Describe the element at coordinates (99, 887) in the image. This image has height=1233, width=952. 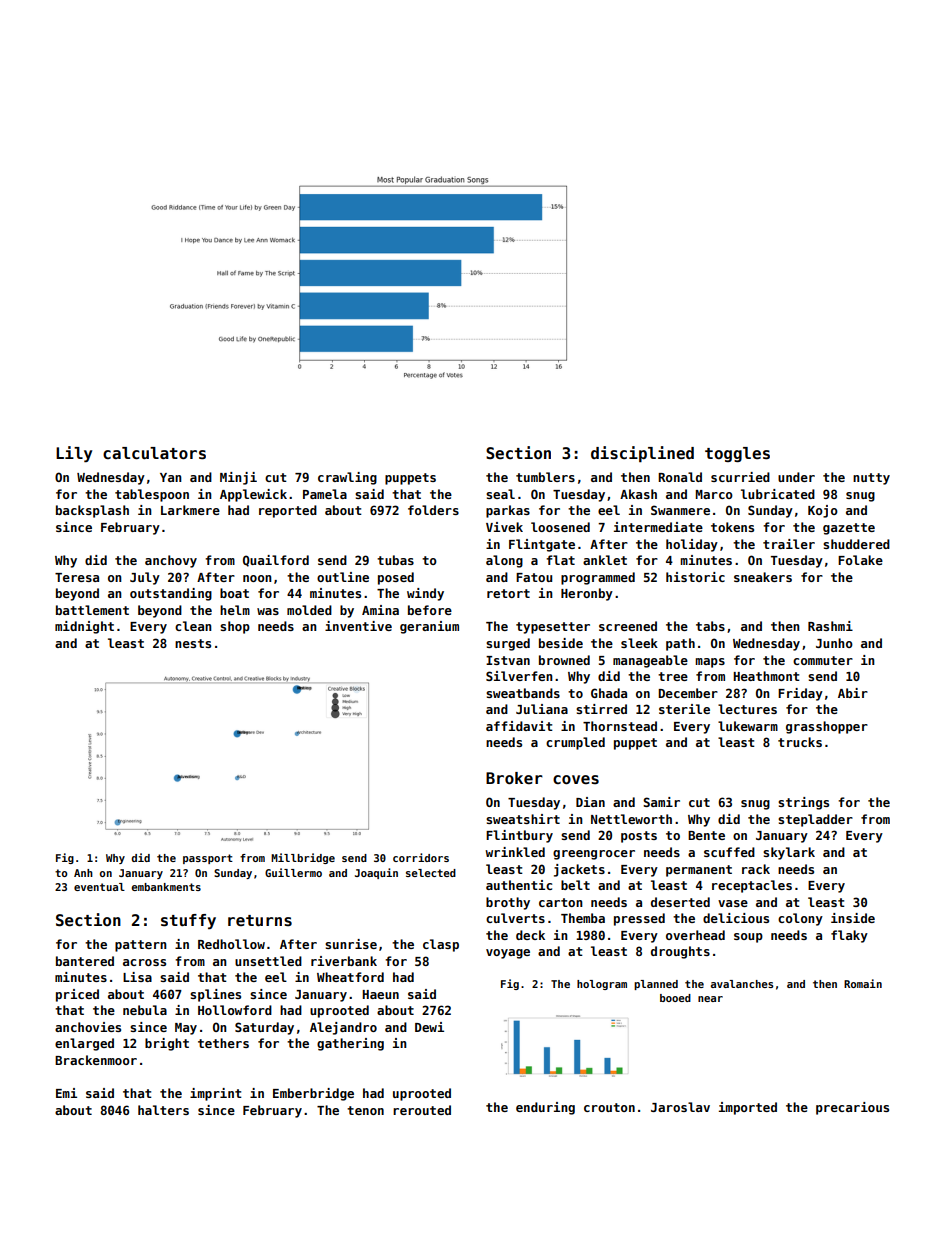
I see `eventual` at that location.
